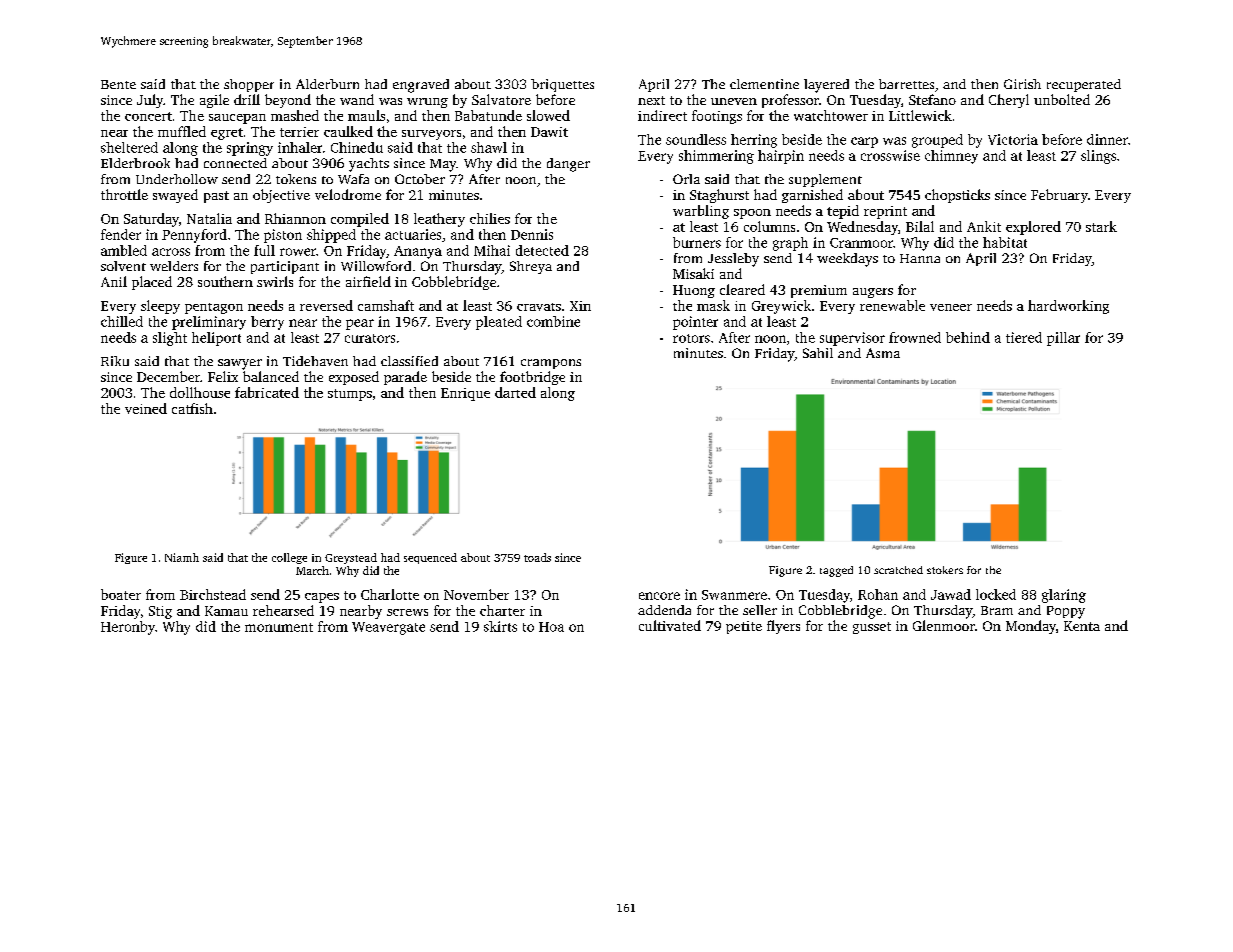 The width and height of the screenshot is (1233, 952). What do you see at coordinates (388, 628) in the screenshot?
I see `Weavergate` at bounding box center [388, 628].
